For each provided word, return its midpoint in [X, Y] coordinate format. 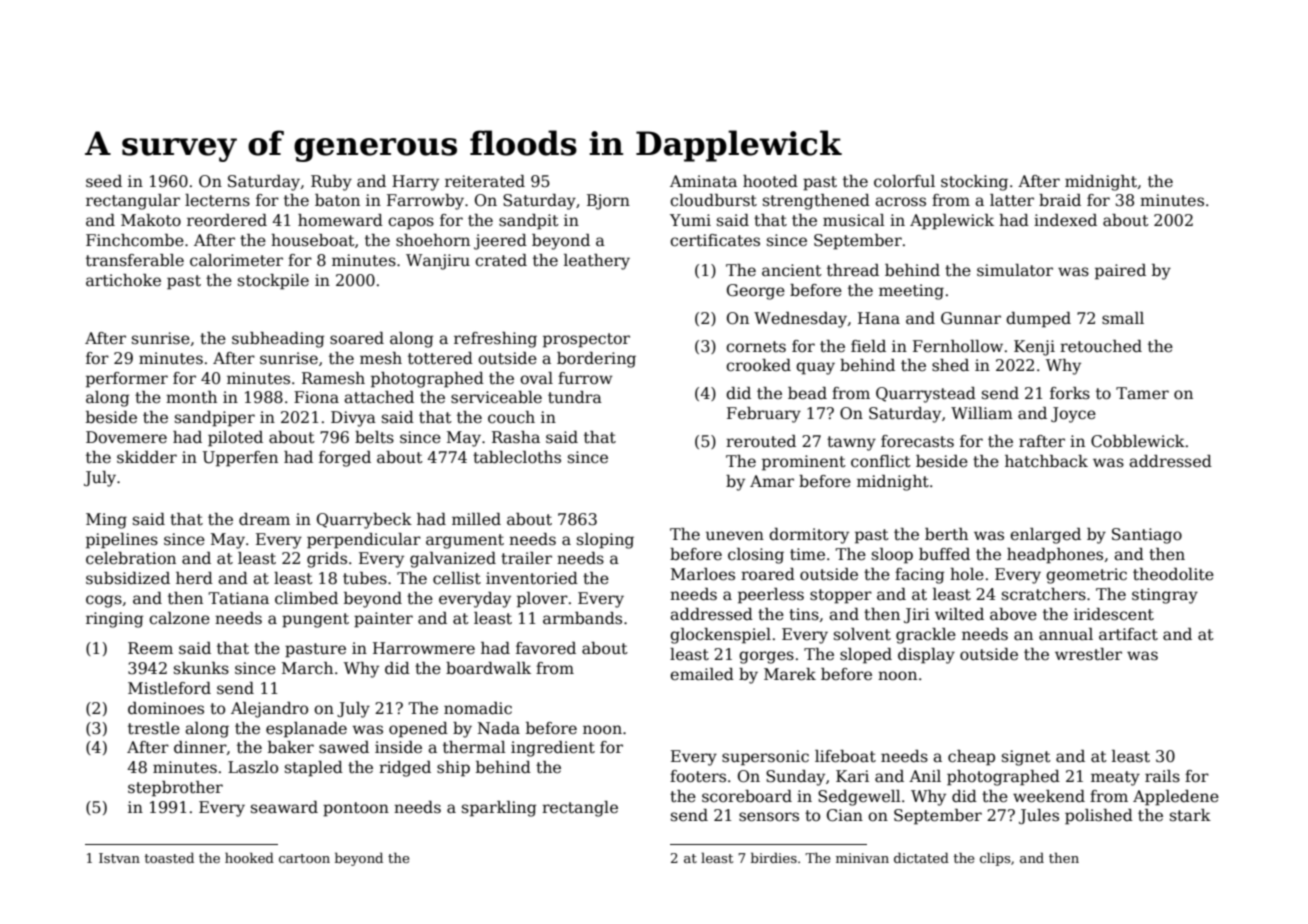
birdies [774, 857]
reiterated [485, 181]
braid [1060, 200]
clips [995, 859]
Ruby [331, 183]
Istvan [119, 858]
